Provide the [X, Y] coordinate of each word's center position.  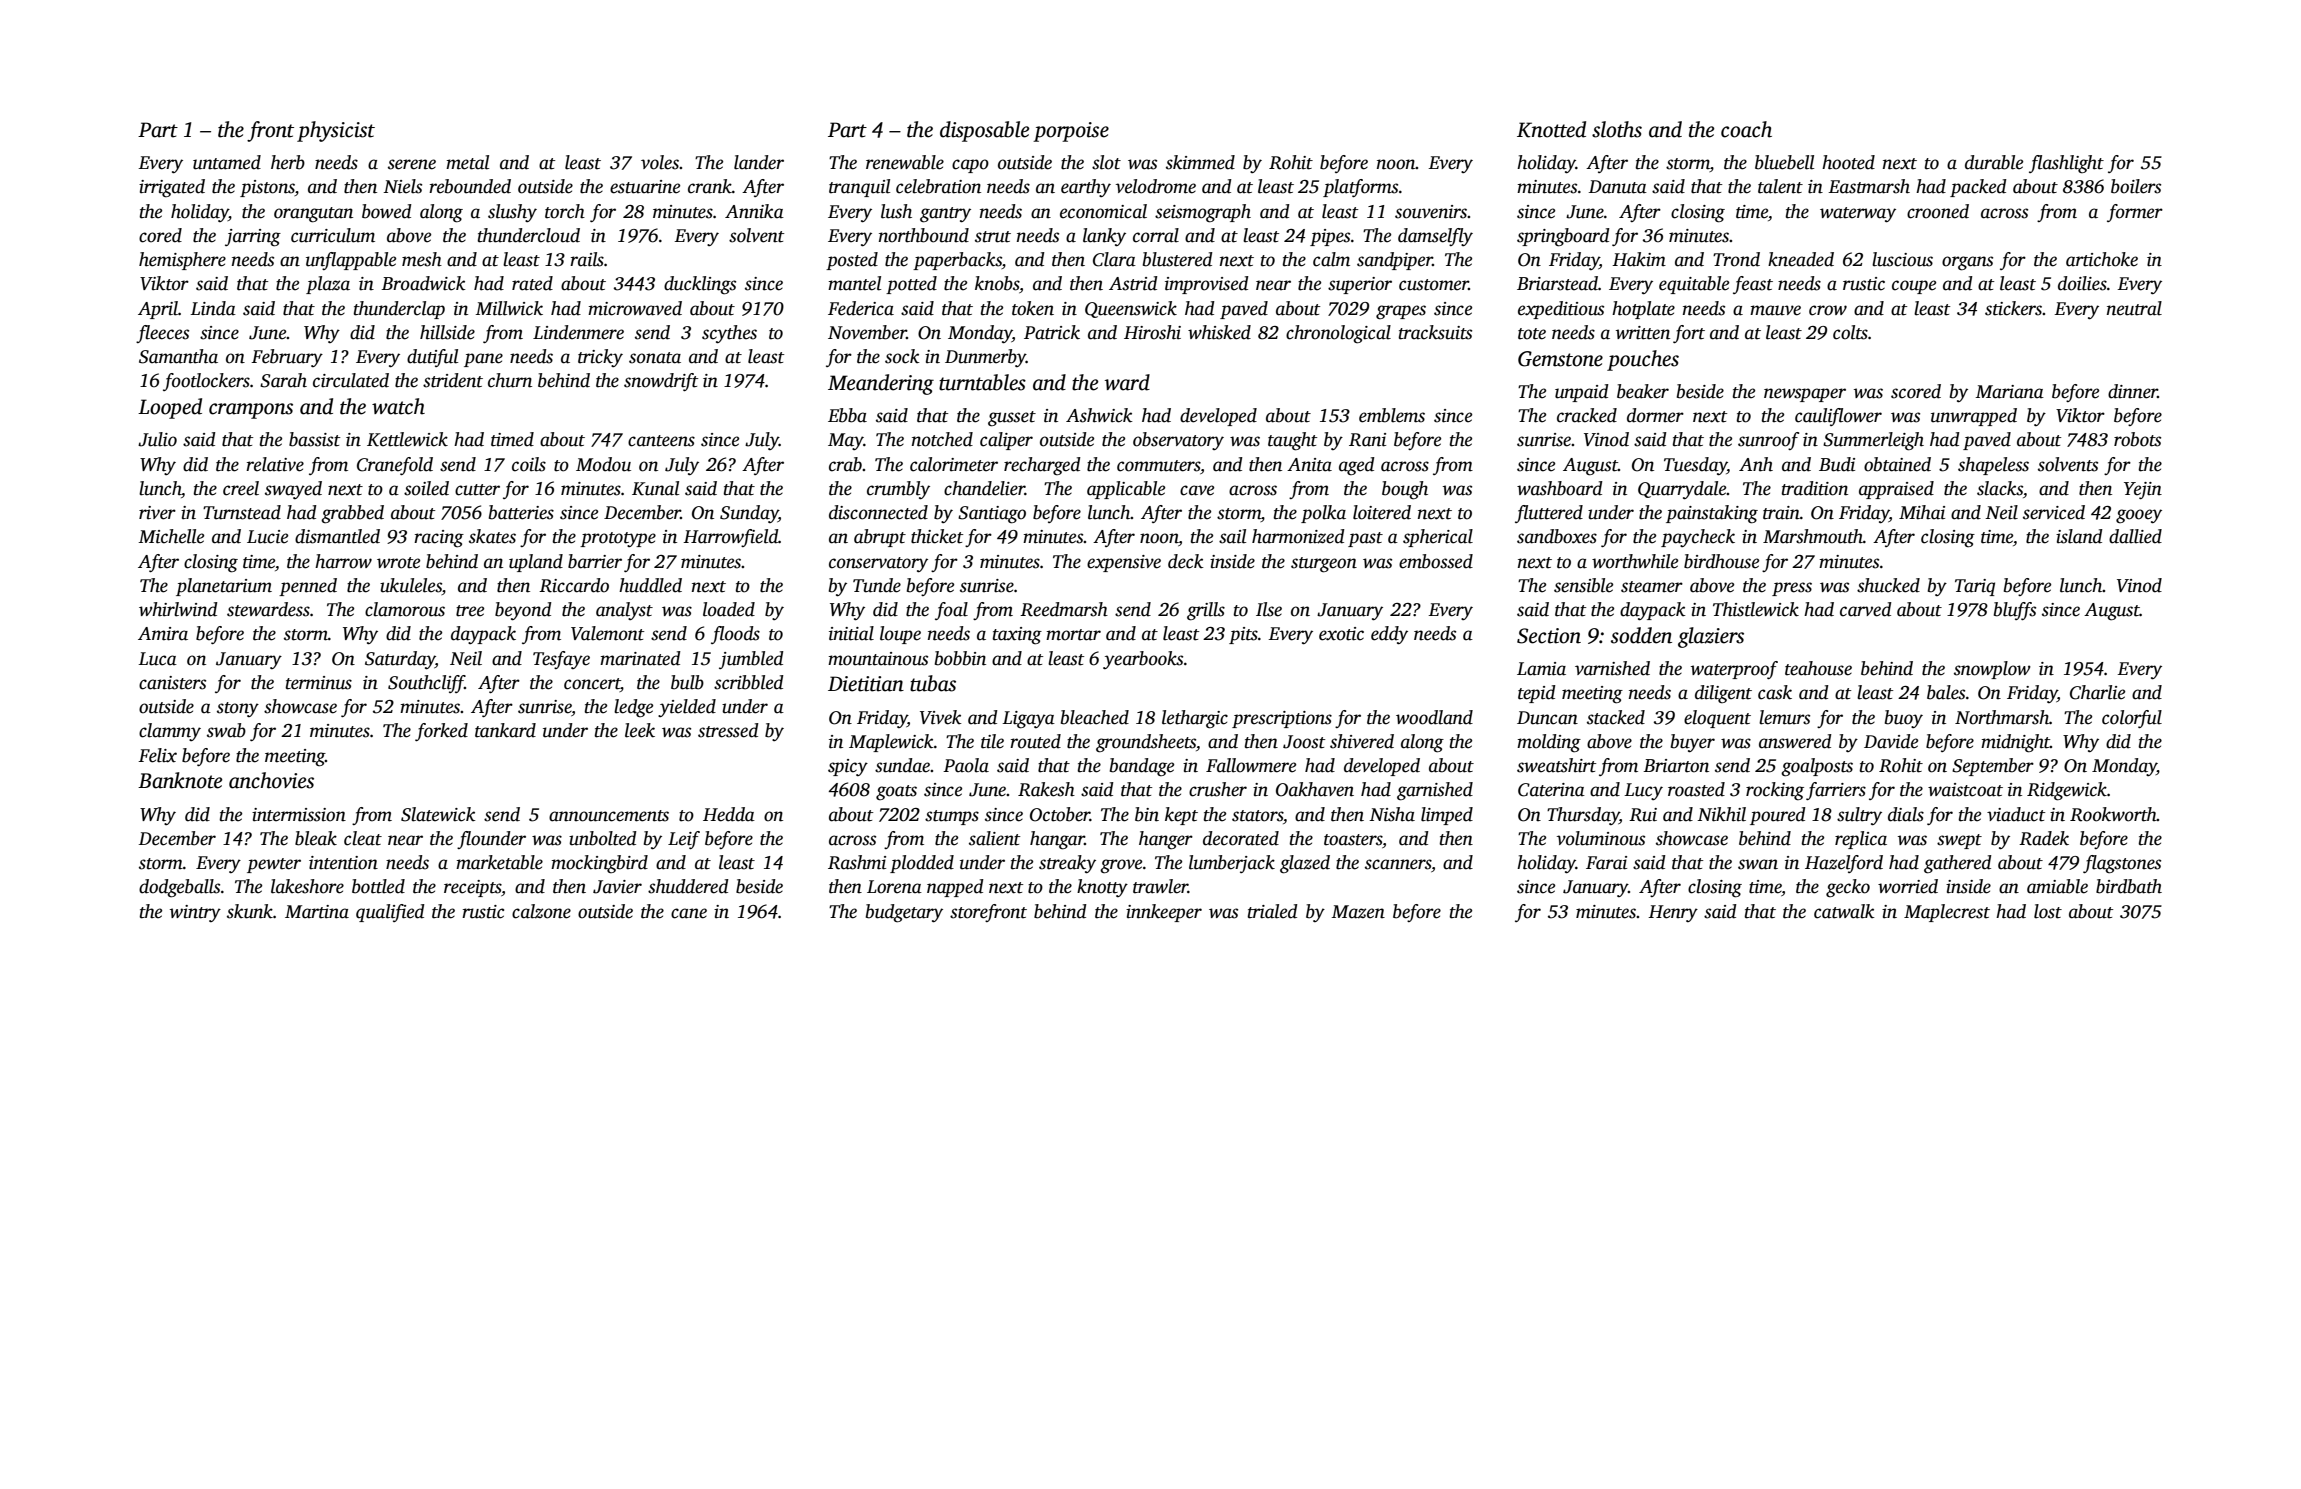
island [2079, 536]
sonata [655, 358]
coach [1746, 129]
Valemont [607, 633]
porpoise [1071, 132]
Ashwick [1099, 415]
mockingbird [599, 864]
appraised [1896, 490]
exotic [1341, 634]
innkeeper [1164, 913]
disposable [984, 131]
